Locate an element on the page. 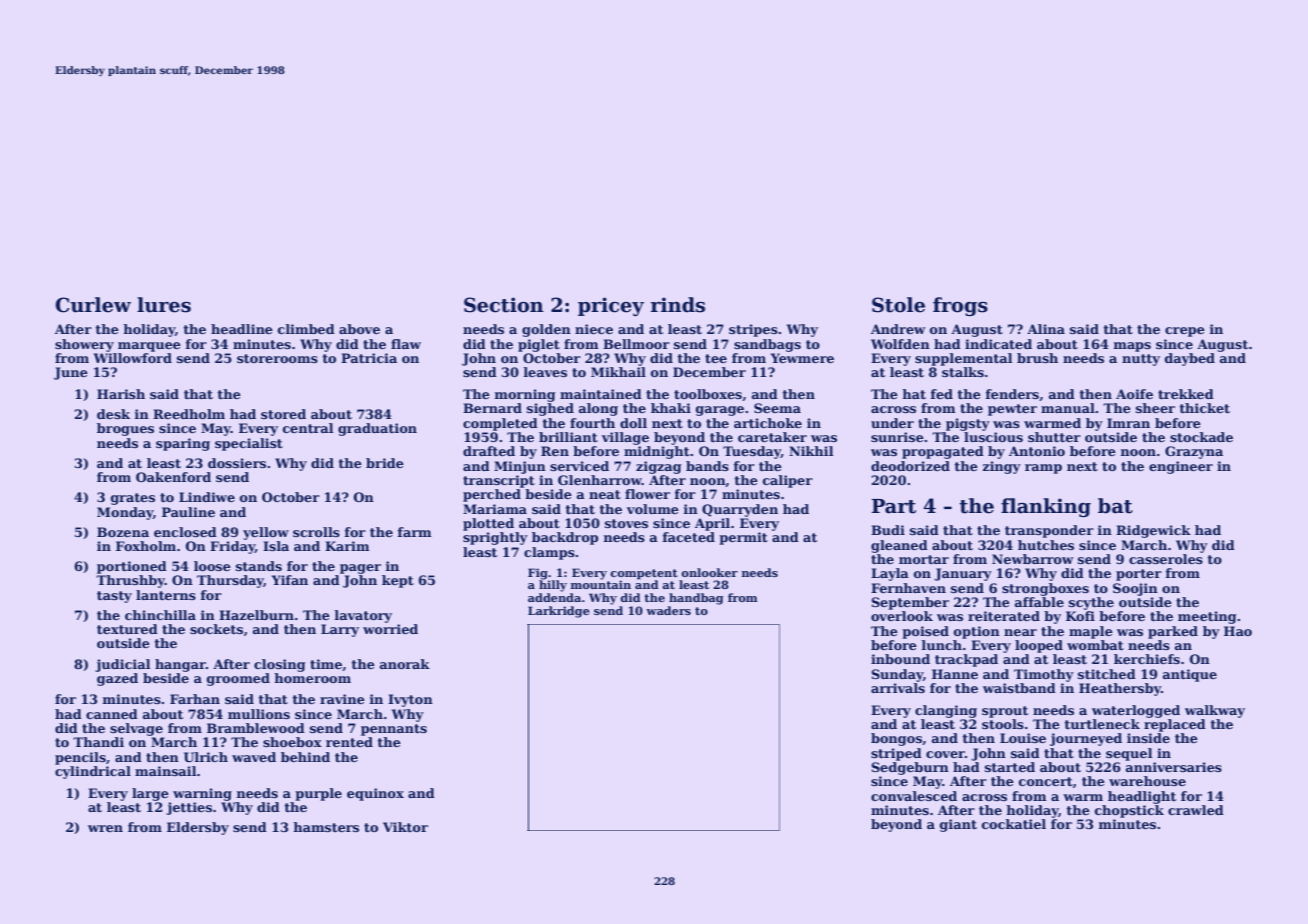 This document has width=1308, height=924. lures is located at coordinates (164, 305).
